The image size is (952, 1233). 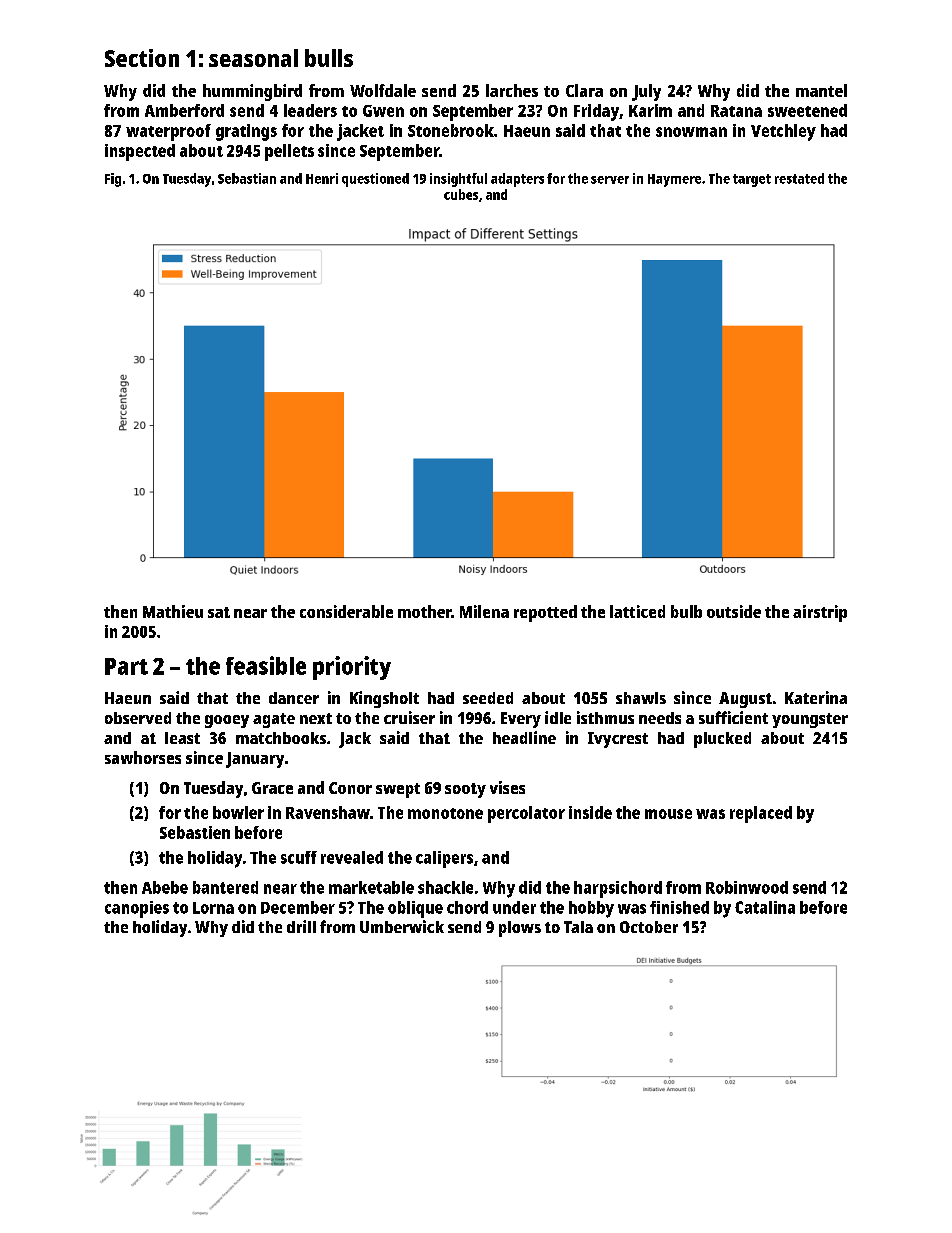 What do you see at coordinates (799, 178) in the screenshot?
I see `restated` at bounding box center [799, 178].
